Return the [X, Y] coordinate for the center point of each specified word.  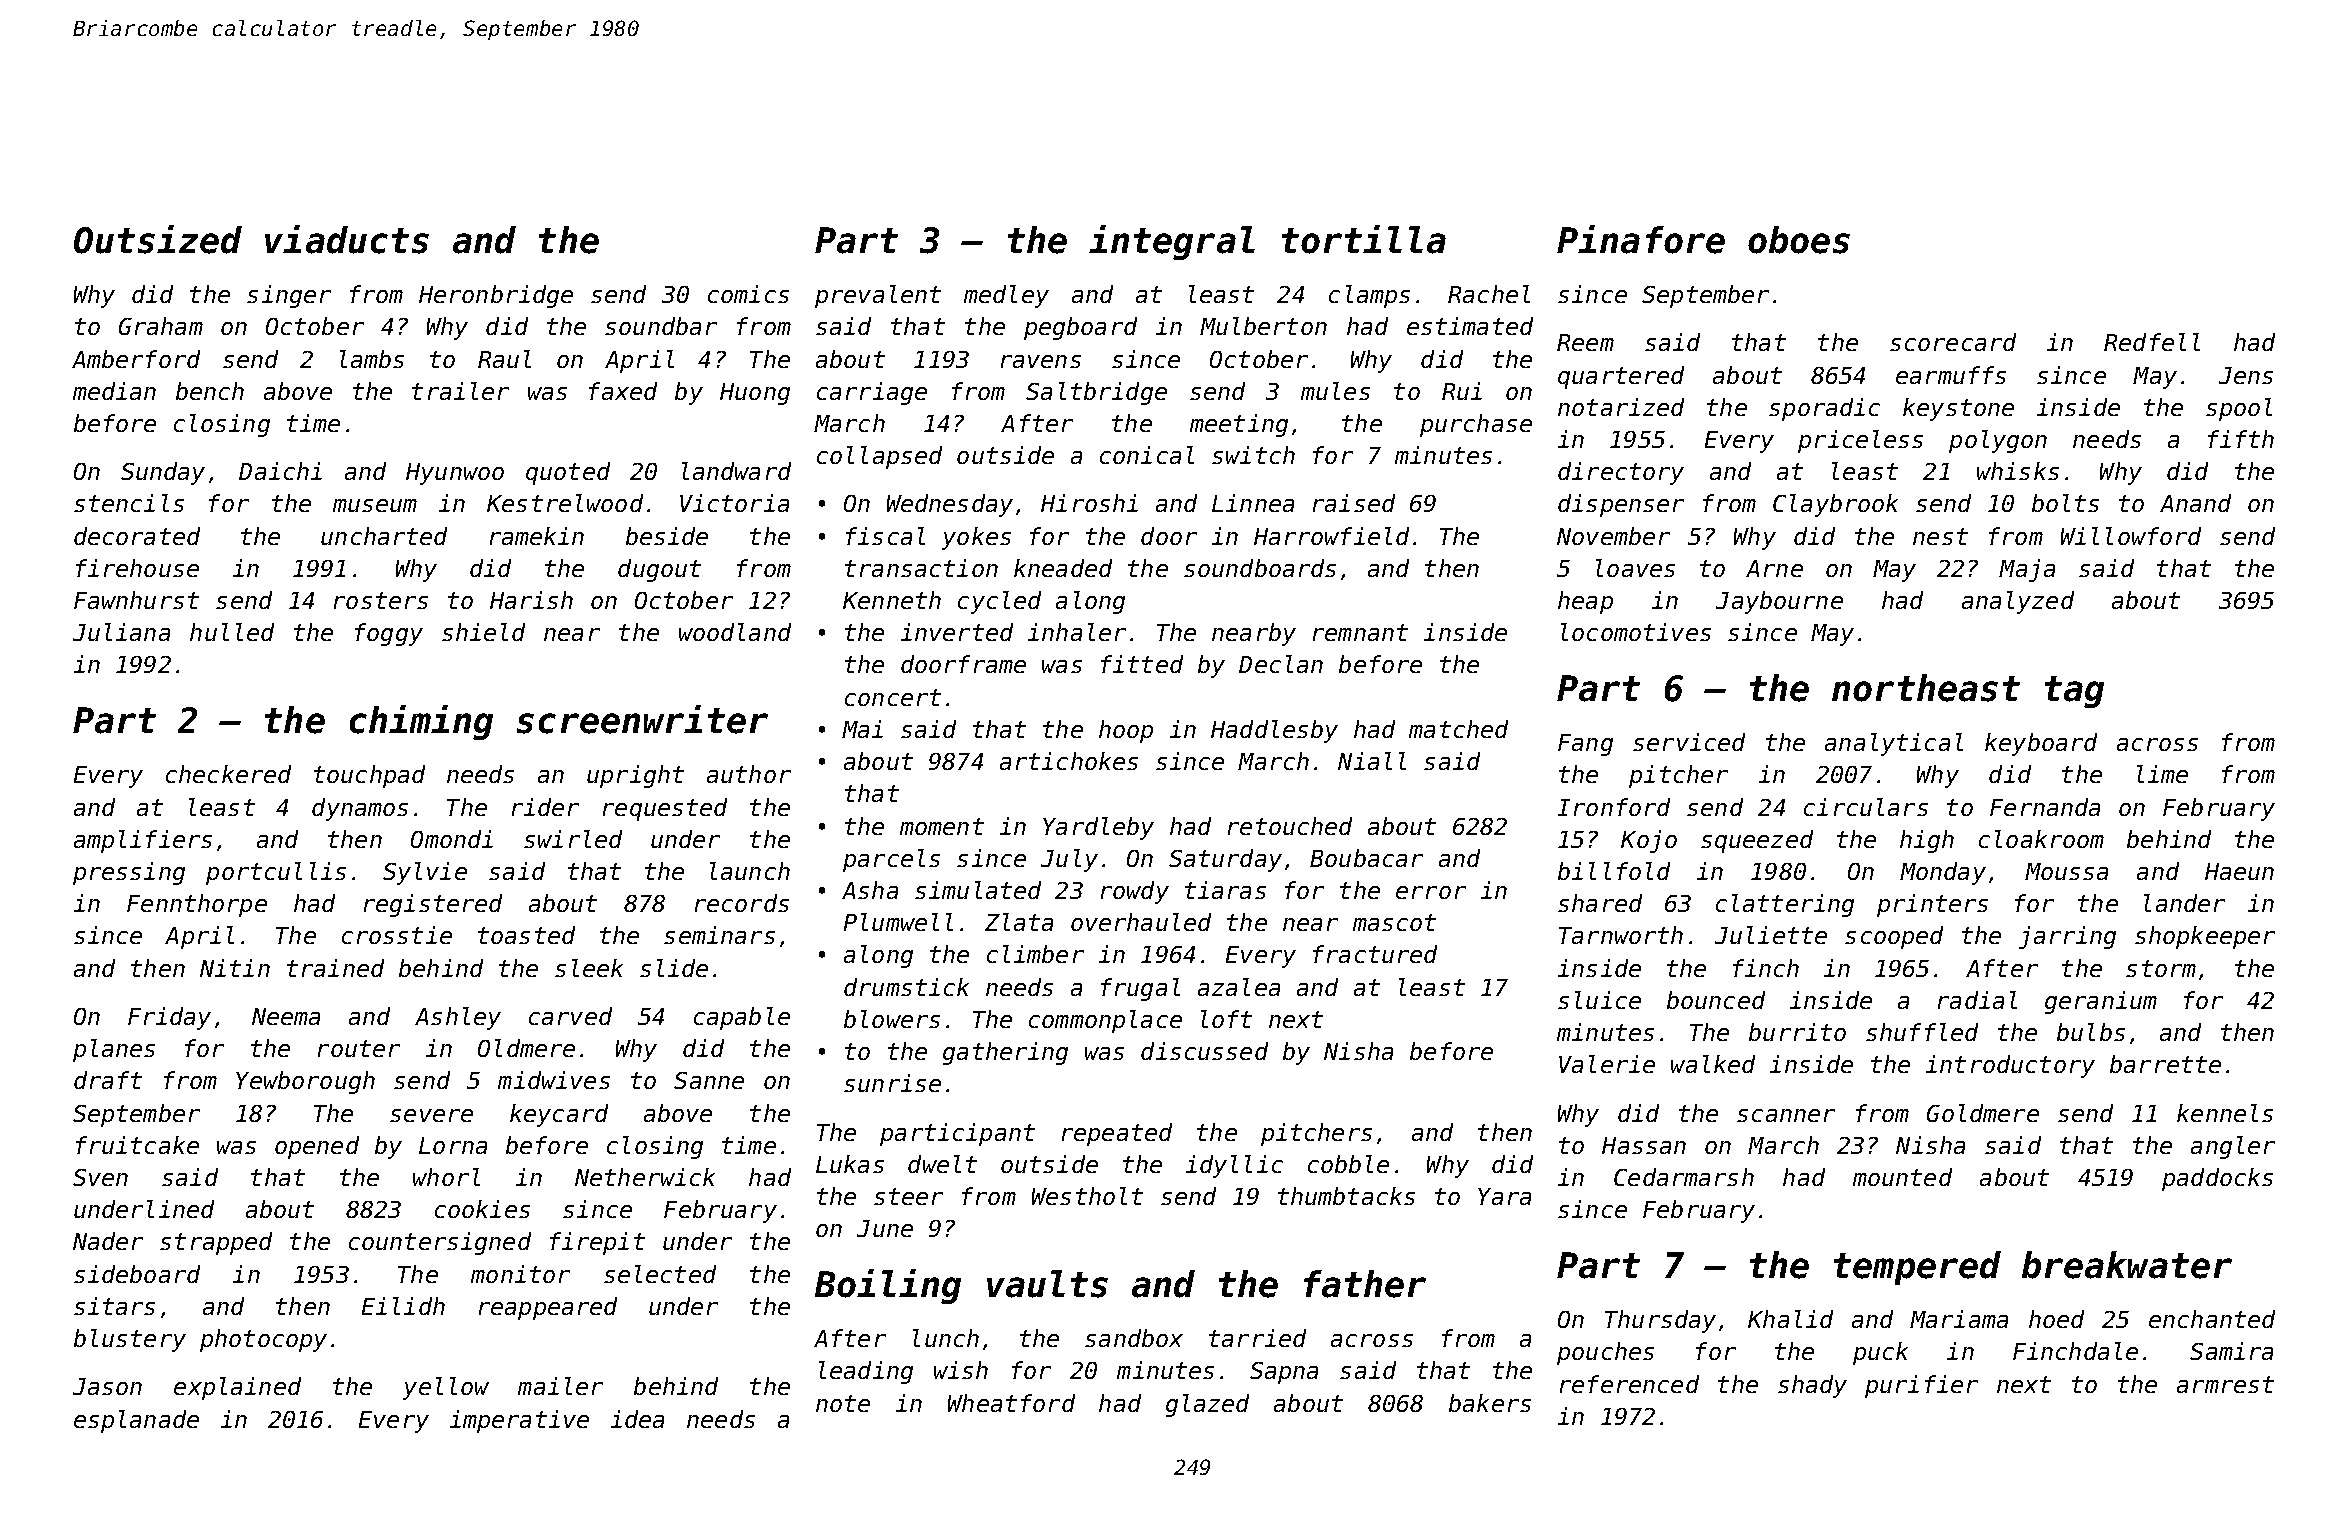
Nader [108, 1241]
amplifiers [143, 841]
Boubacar [1366, 858]
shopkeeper [2205, 937]
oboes [1799, 240]
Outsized [158, 239]
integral [1172, 242]
